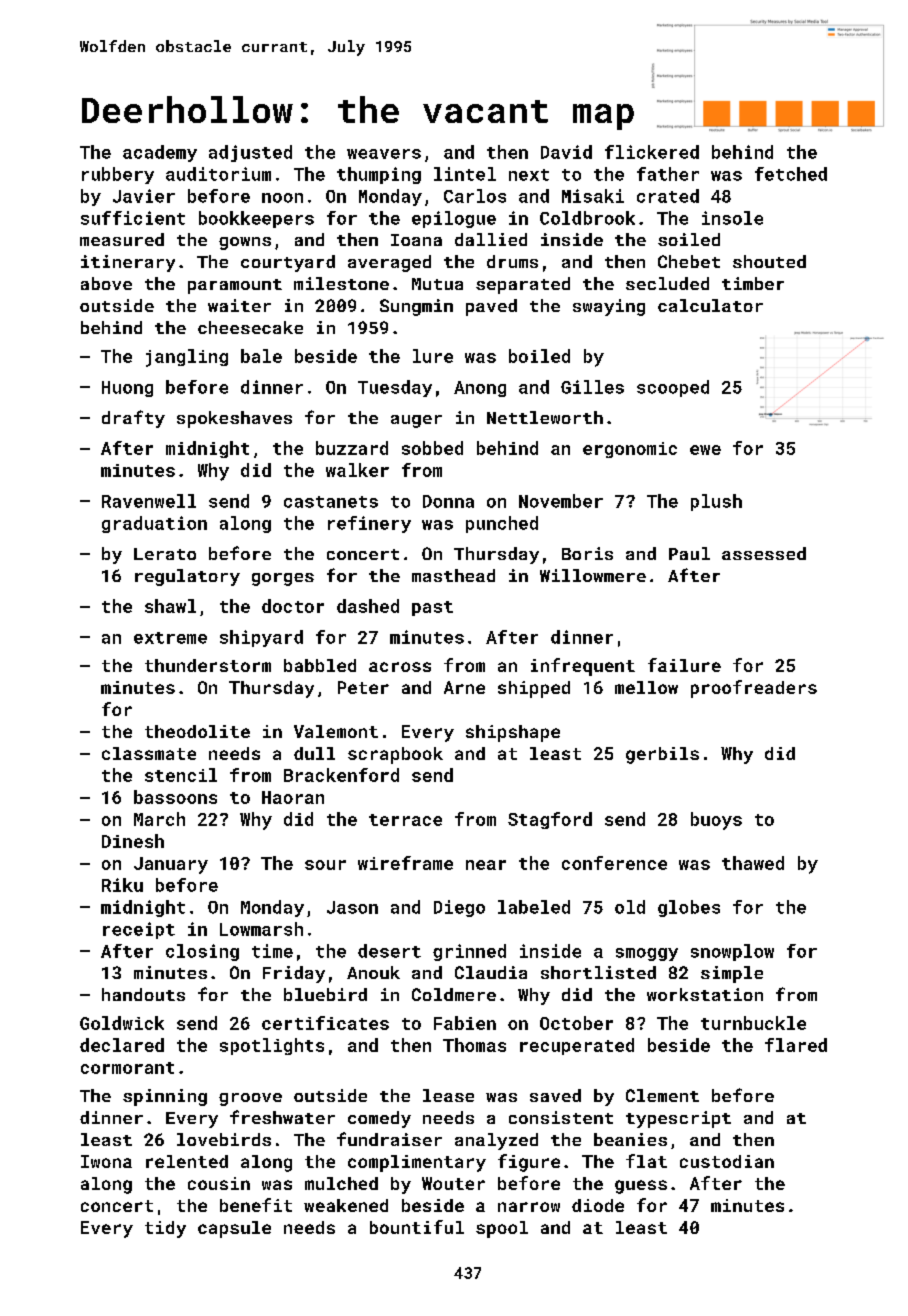 This screenshot has width=908, height=1316. I want to click on Willowmere, so click(593, 575).
